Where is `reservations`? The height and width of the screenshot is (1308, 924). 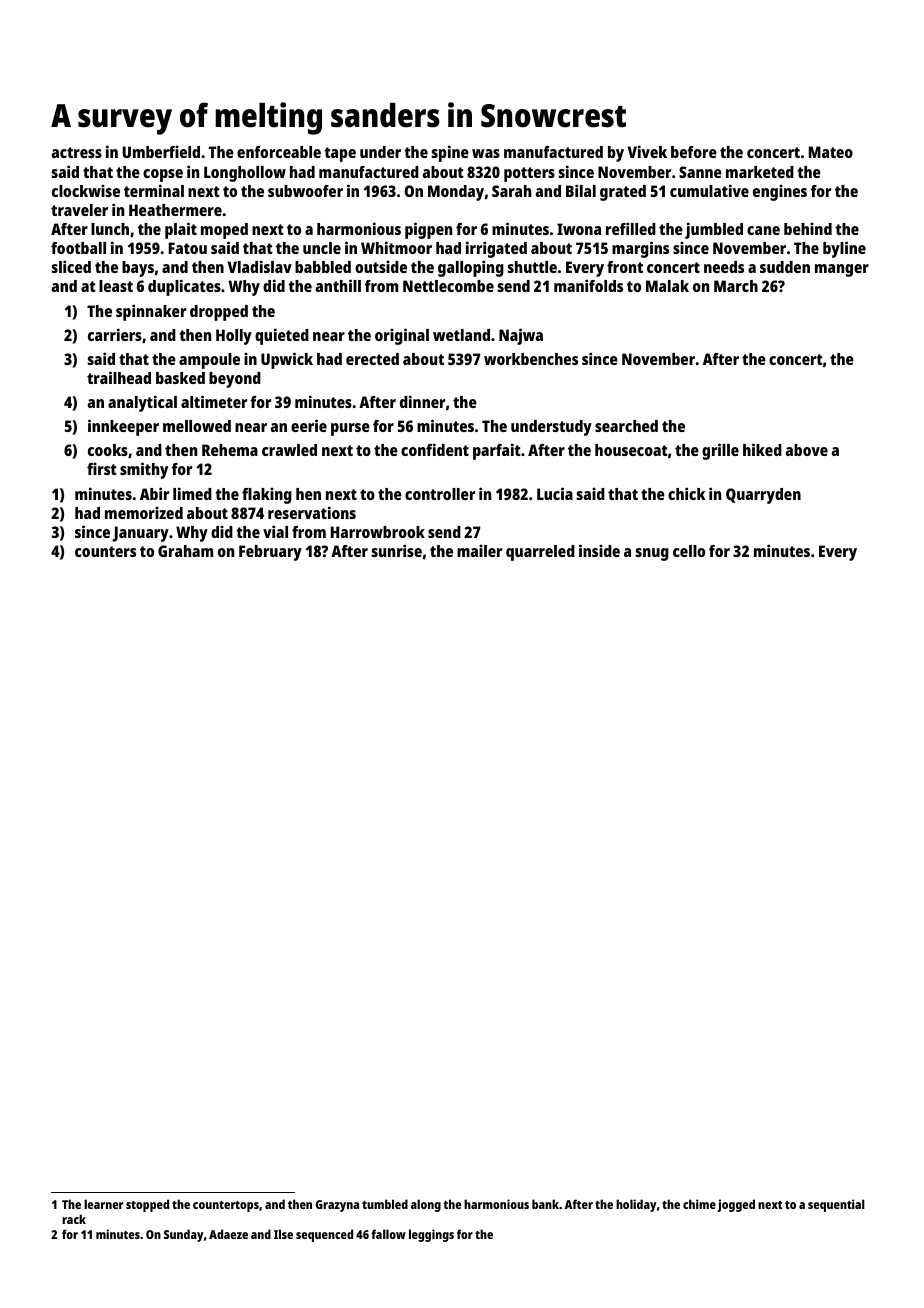 reservations is located at coordinates (312, 512).
